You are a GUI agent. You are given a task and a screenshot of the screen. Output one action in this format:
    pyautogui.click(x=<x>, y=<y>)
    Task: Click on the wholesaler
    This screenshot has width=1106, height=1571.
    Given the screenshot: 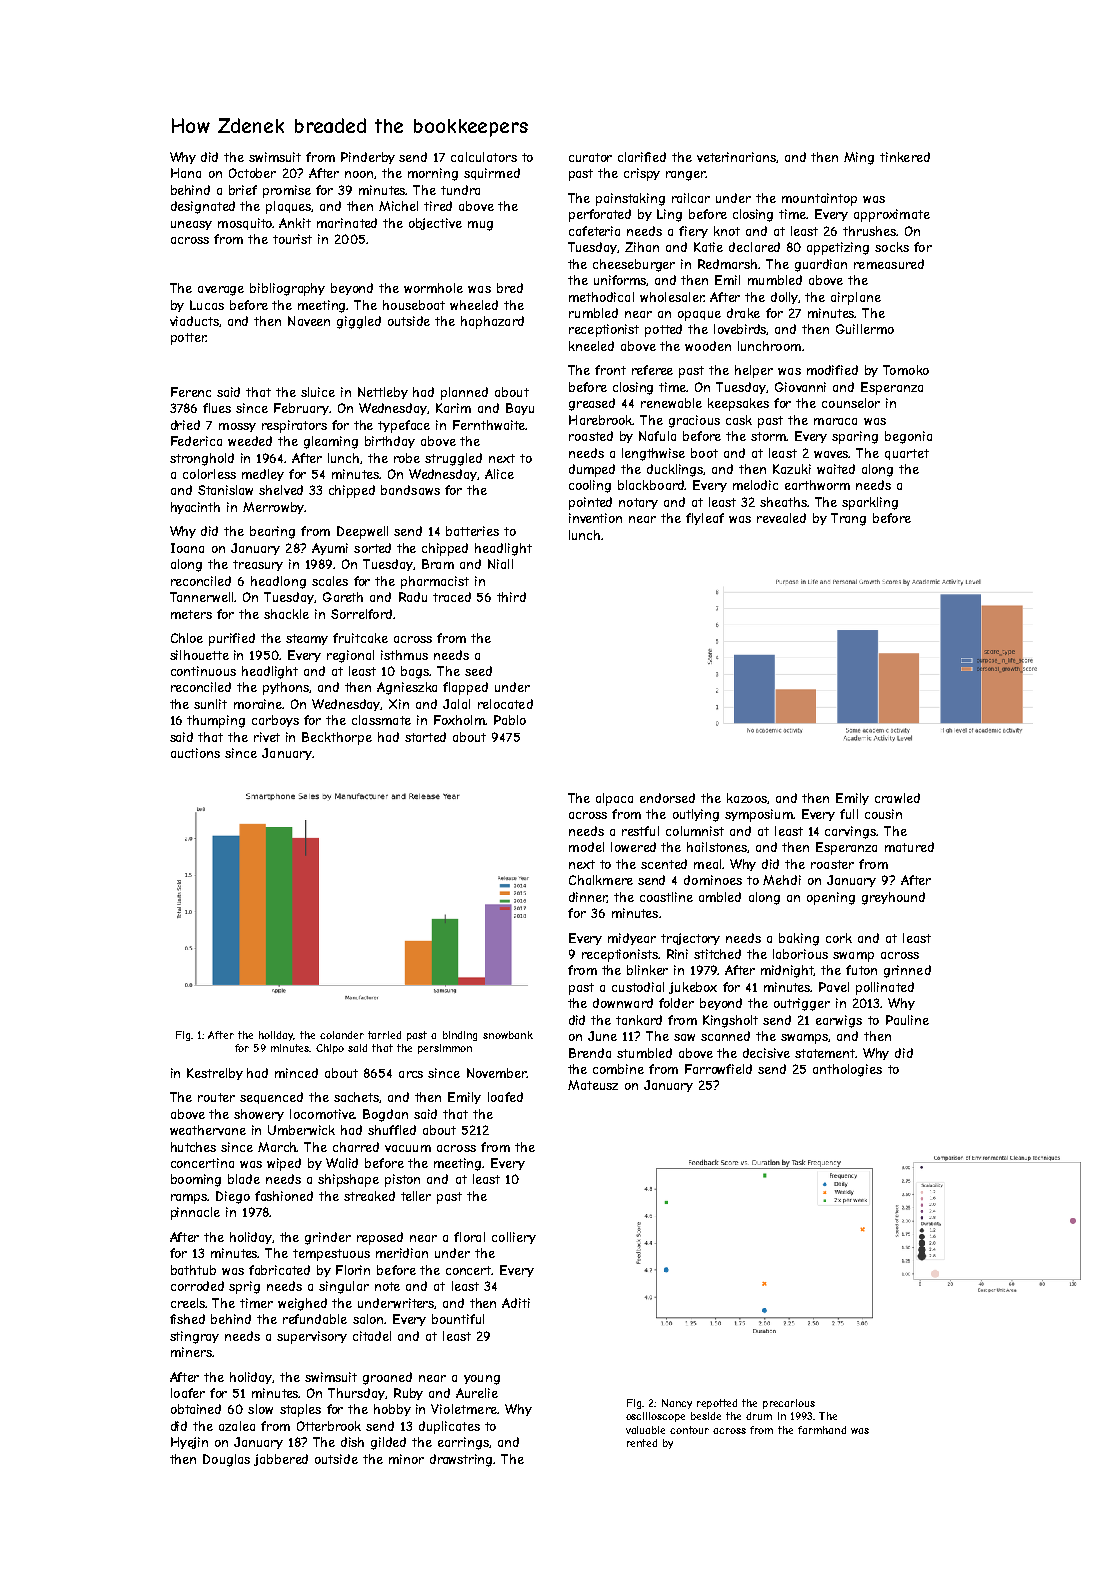 What is the action you would take?
    pyautogui.click(x=672, y=297)
